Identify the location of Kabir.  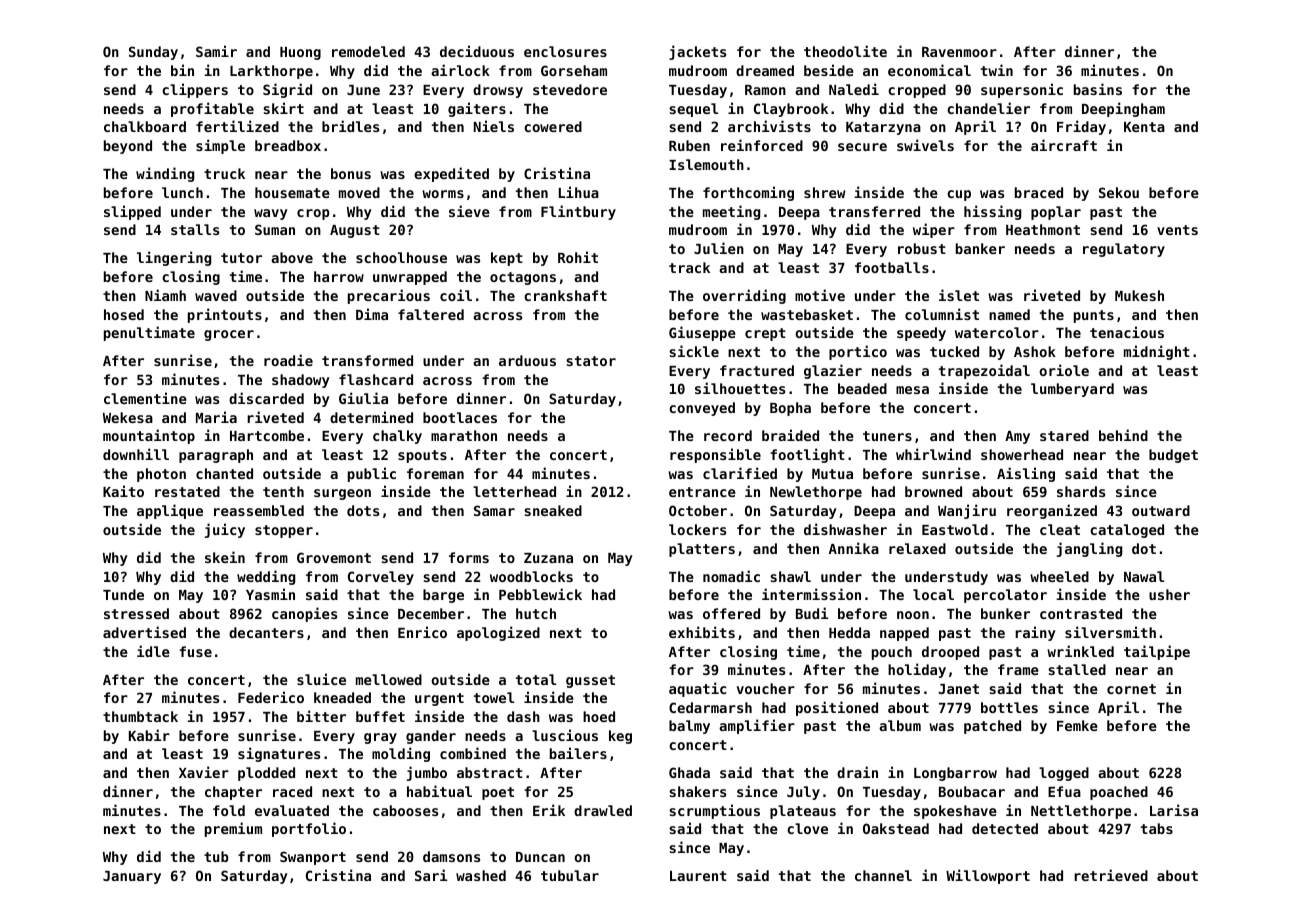
(149, 735).
